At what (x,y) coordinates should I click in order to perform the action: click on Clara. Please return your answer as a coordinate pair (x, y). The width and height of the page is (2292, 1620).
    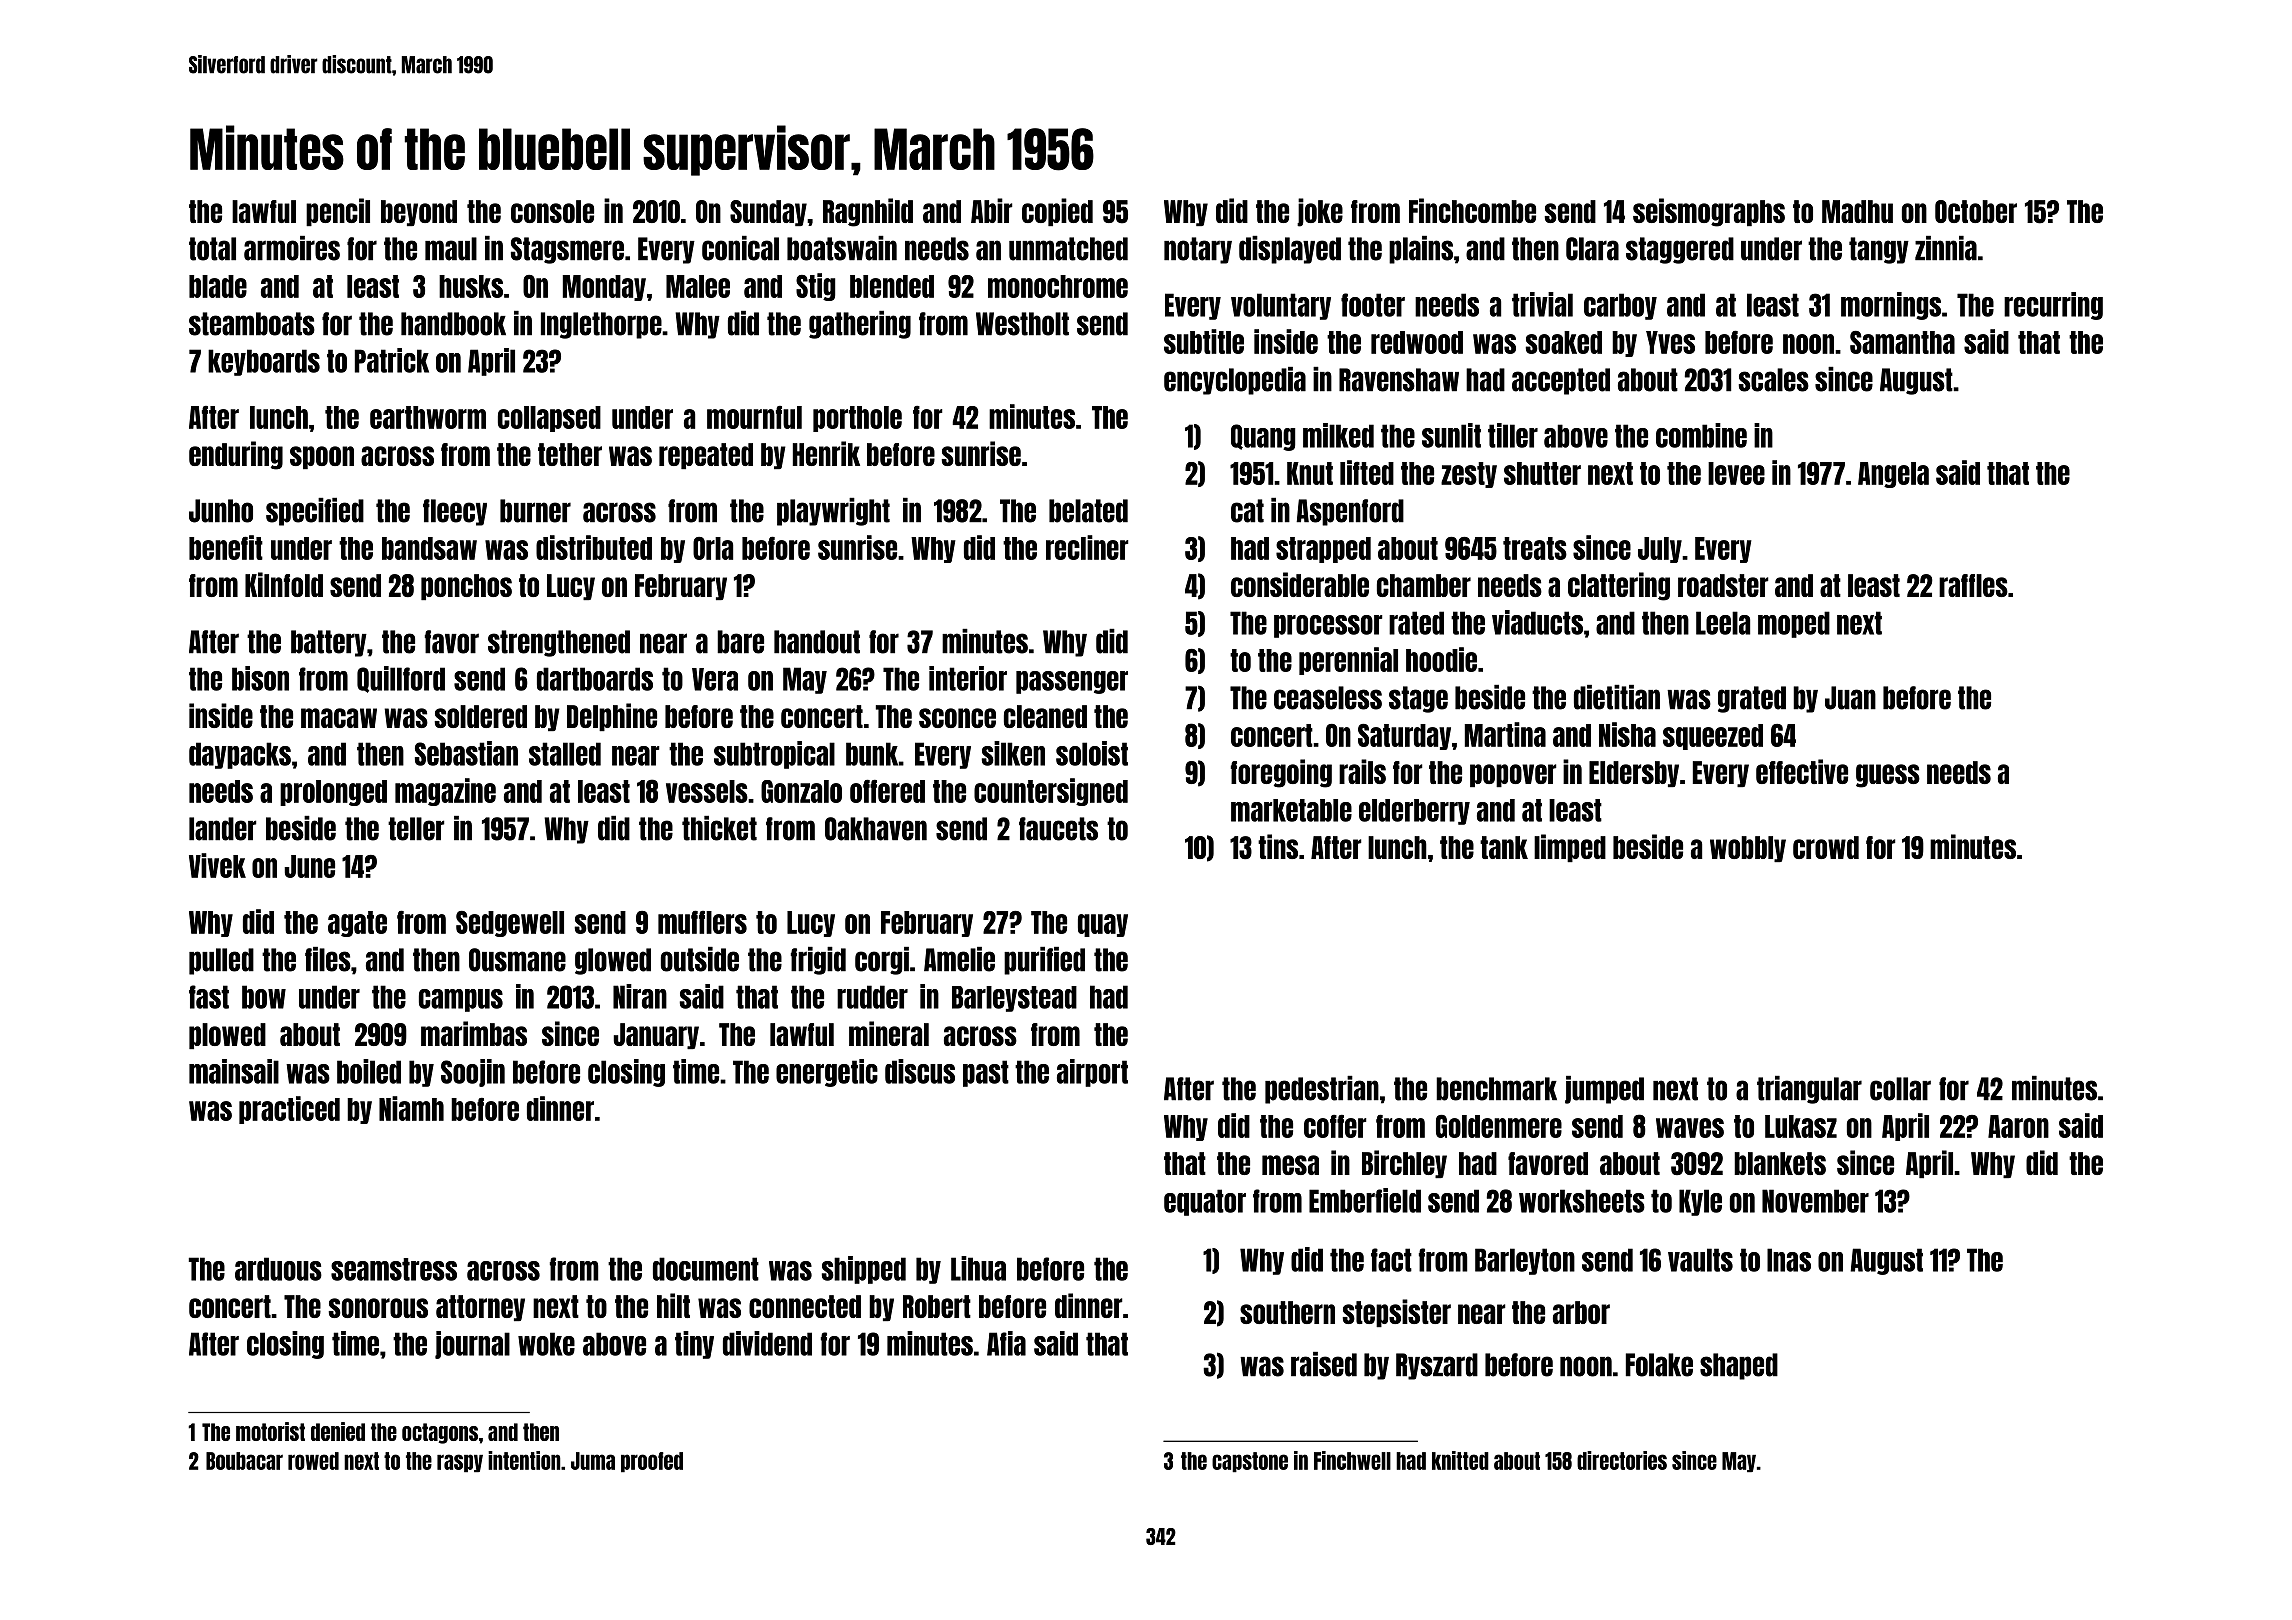
    Looking at the image, I should click on (1592, 249).
